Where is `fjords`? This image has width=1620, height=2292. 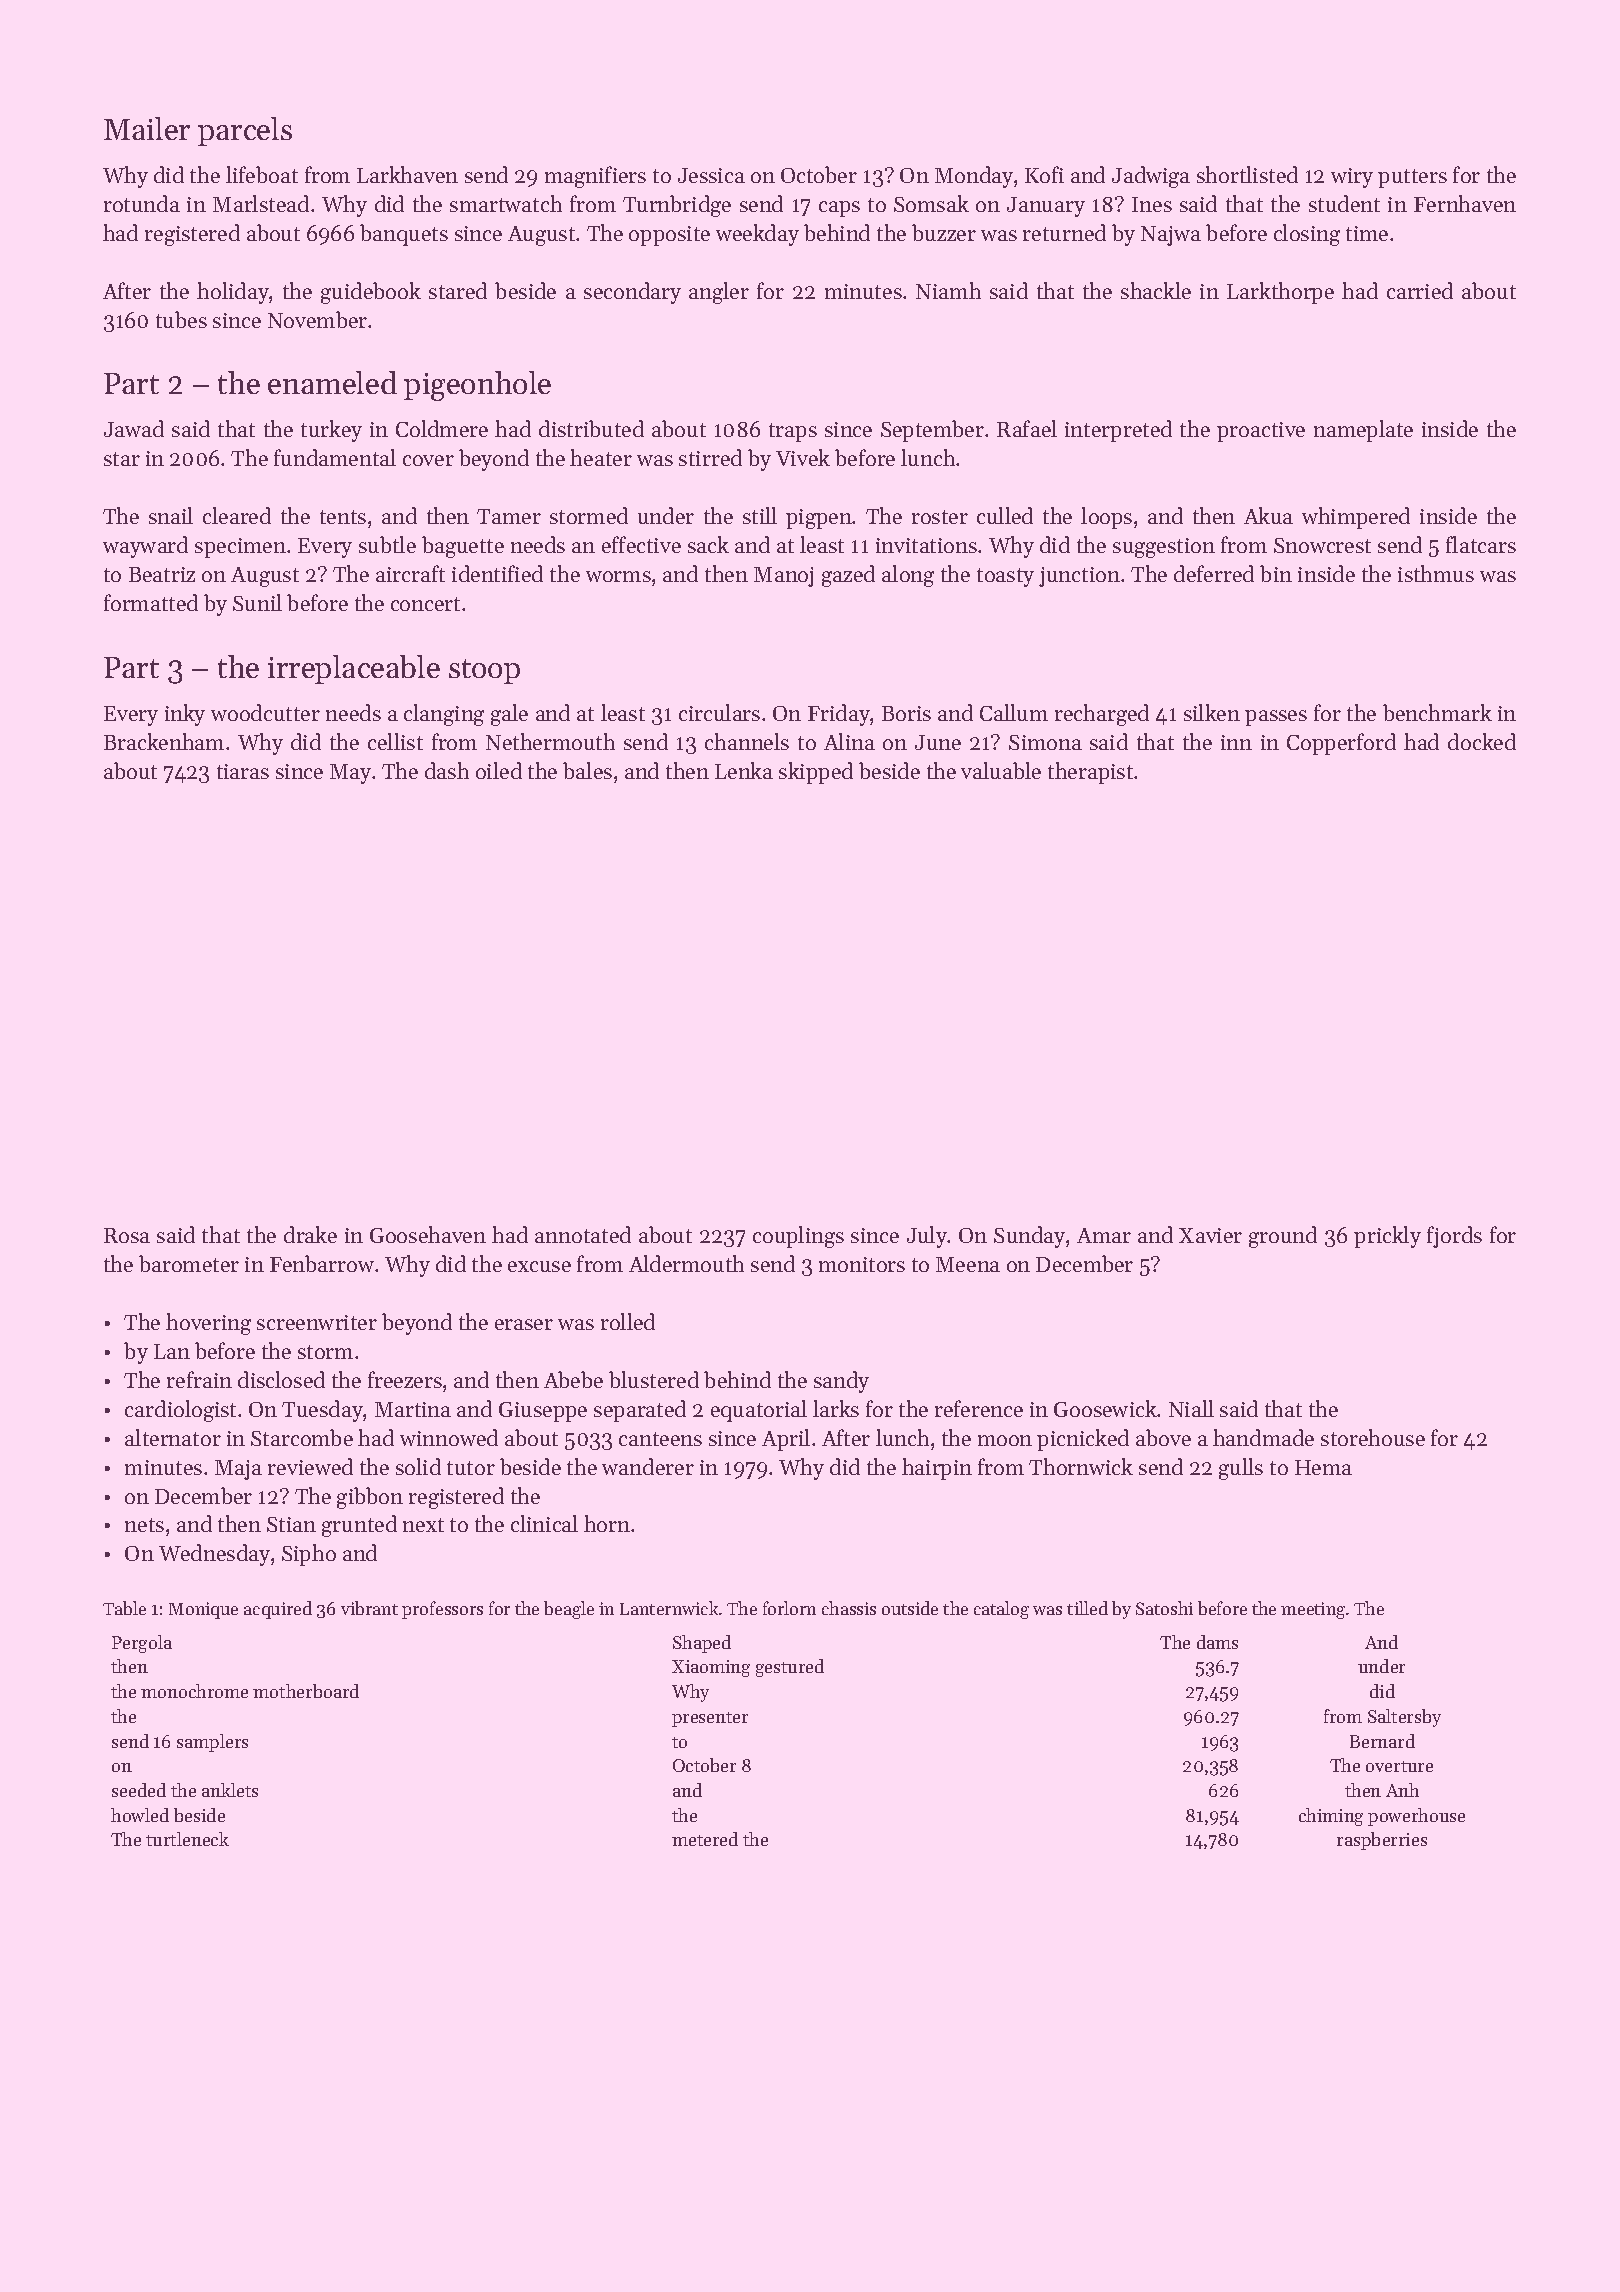
fjords is located at coordinates (1454, 1237).
